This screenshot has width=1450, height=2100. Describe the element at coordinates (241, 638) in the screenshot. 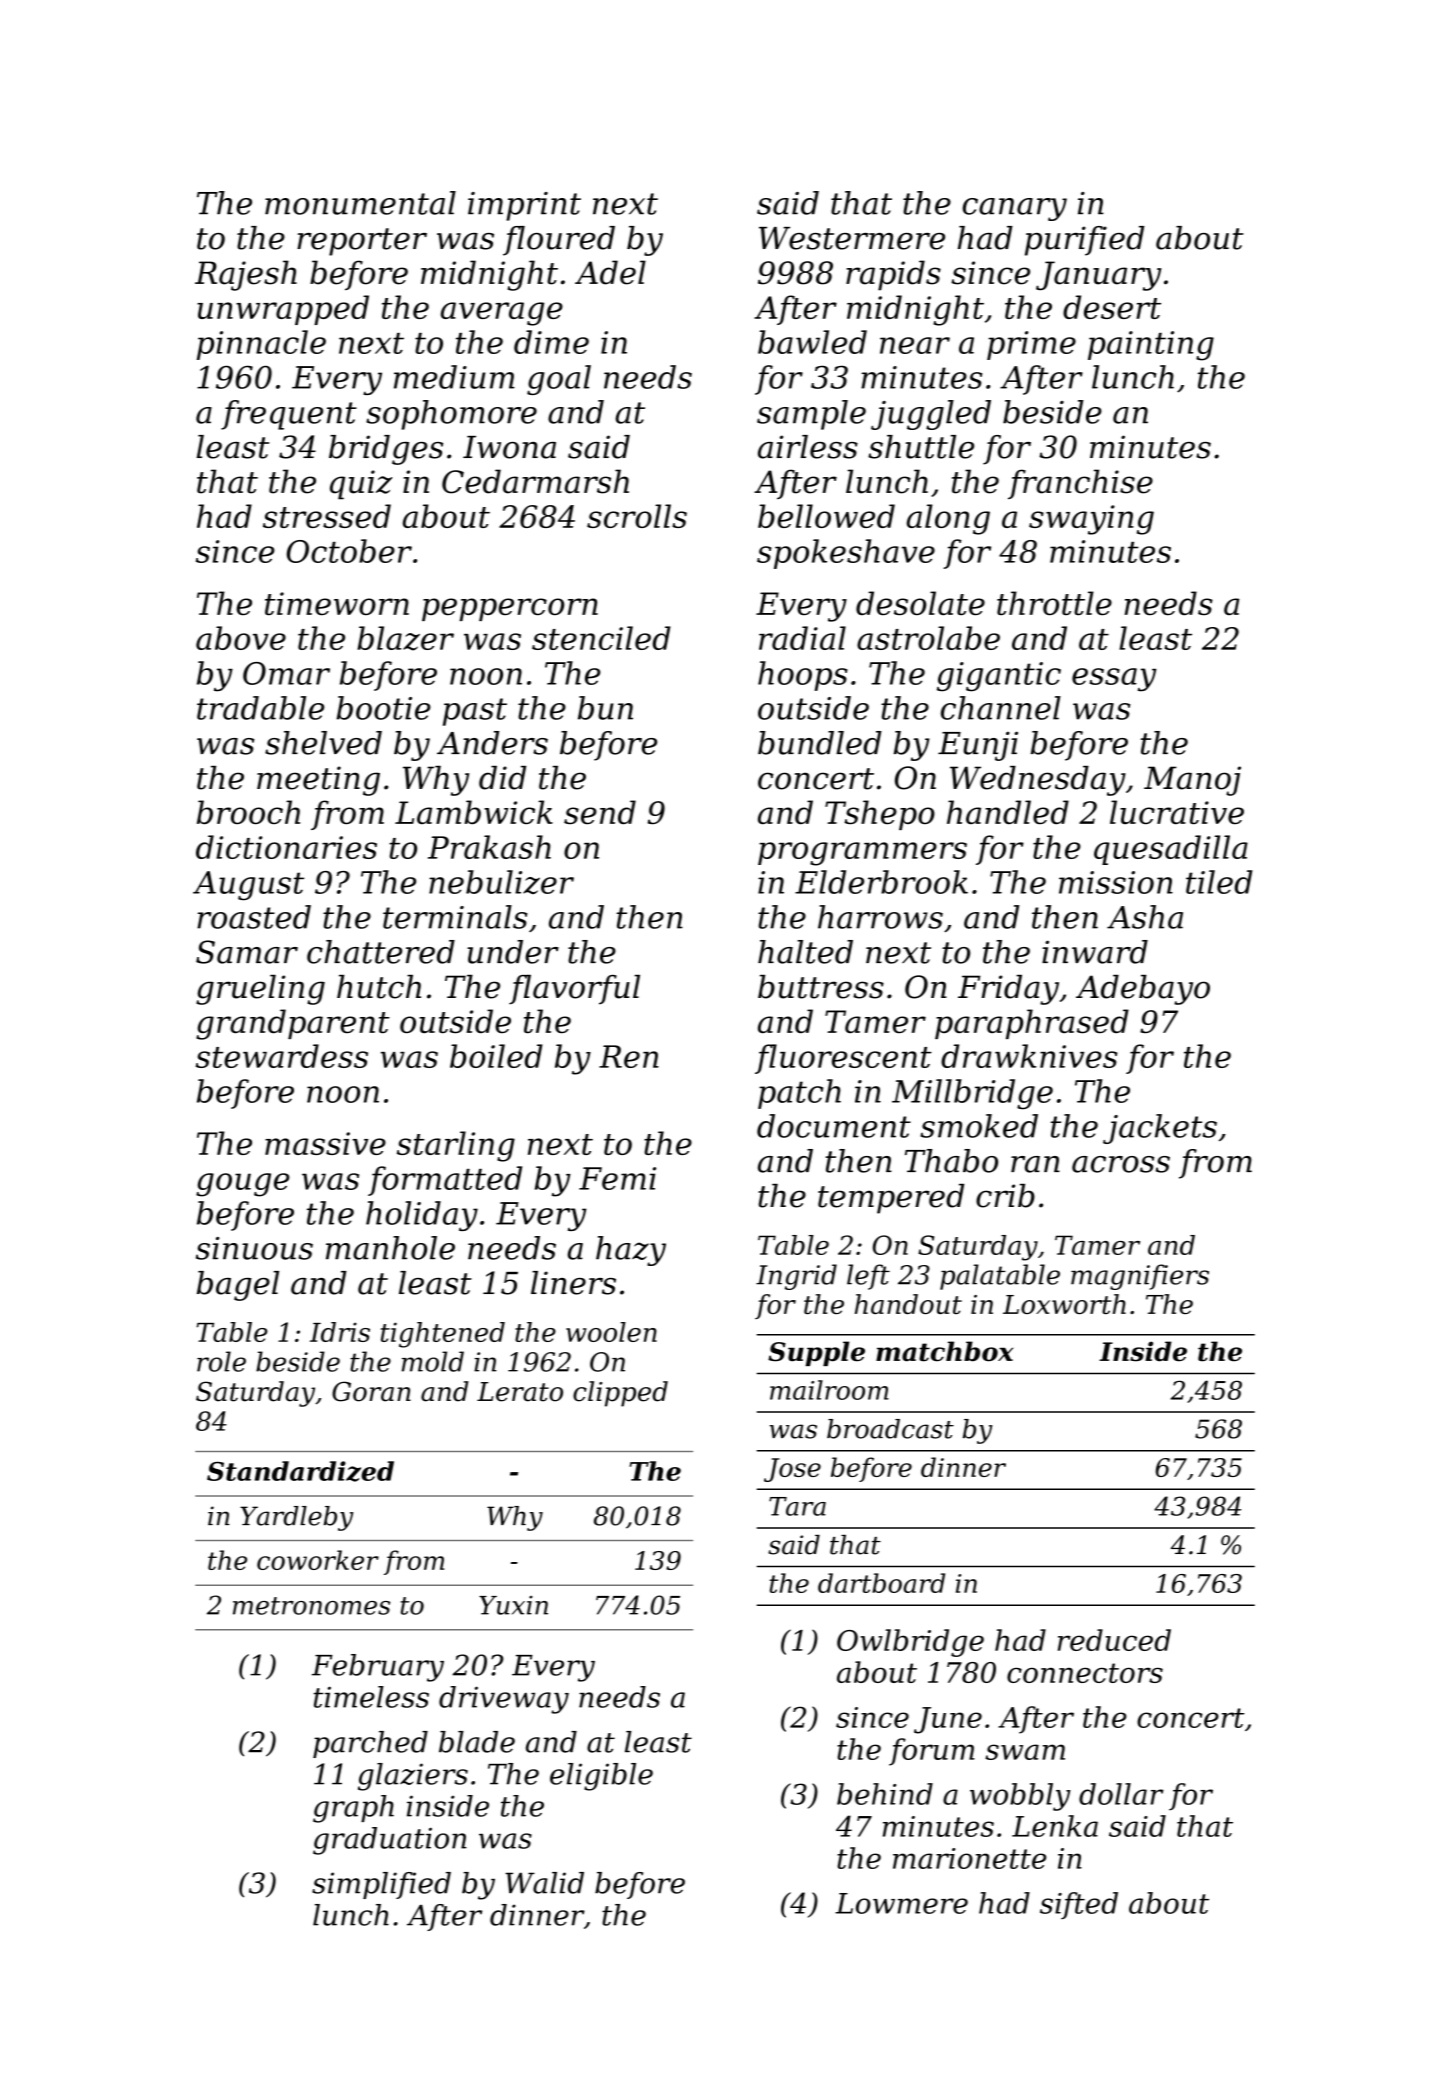

I see `above` at that location.
